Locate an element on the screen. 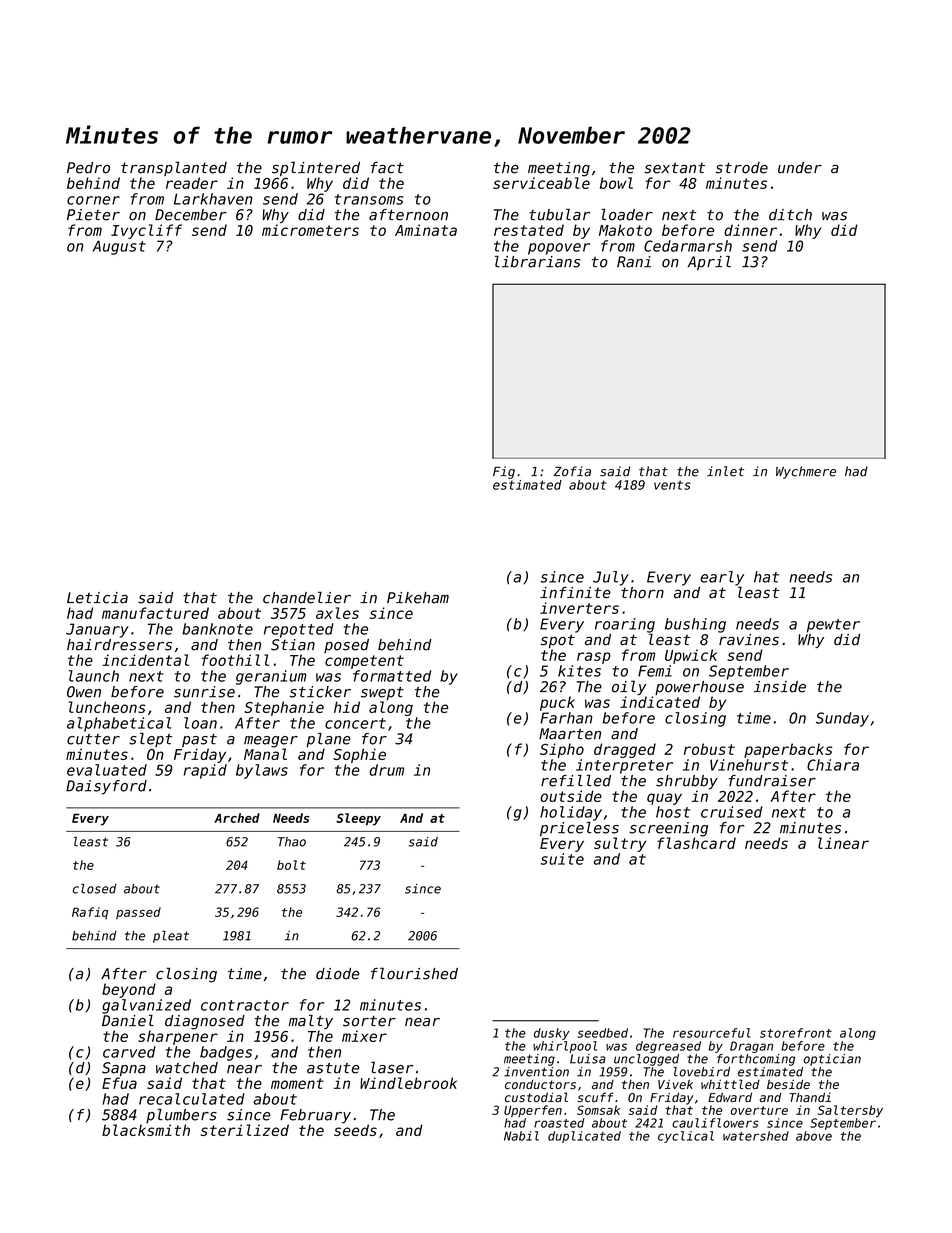 This screenshot has width=952, height=1233. Zofia is located at coordinates (572, 471).
